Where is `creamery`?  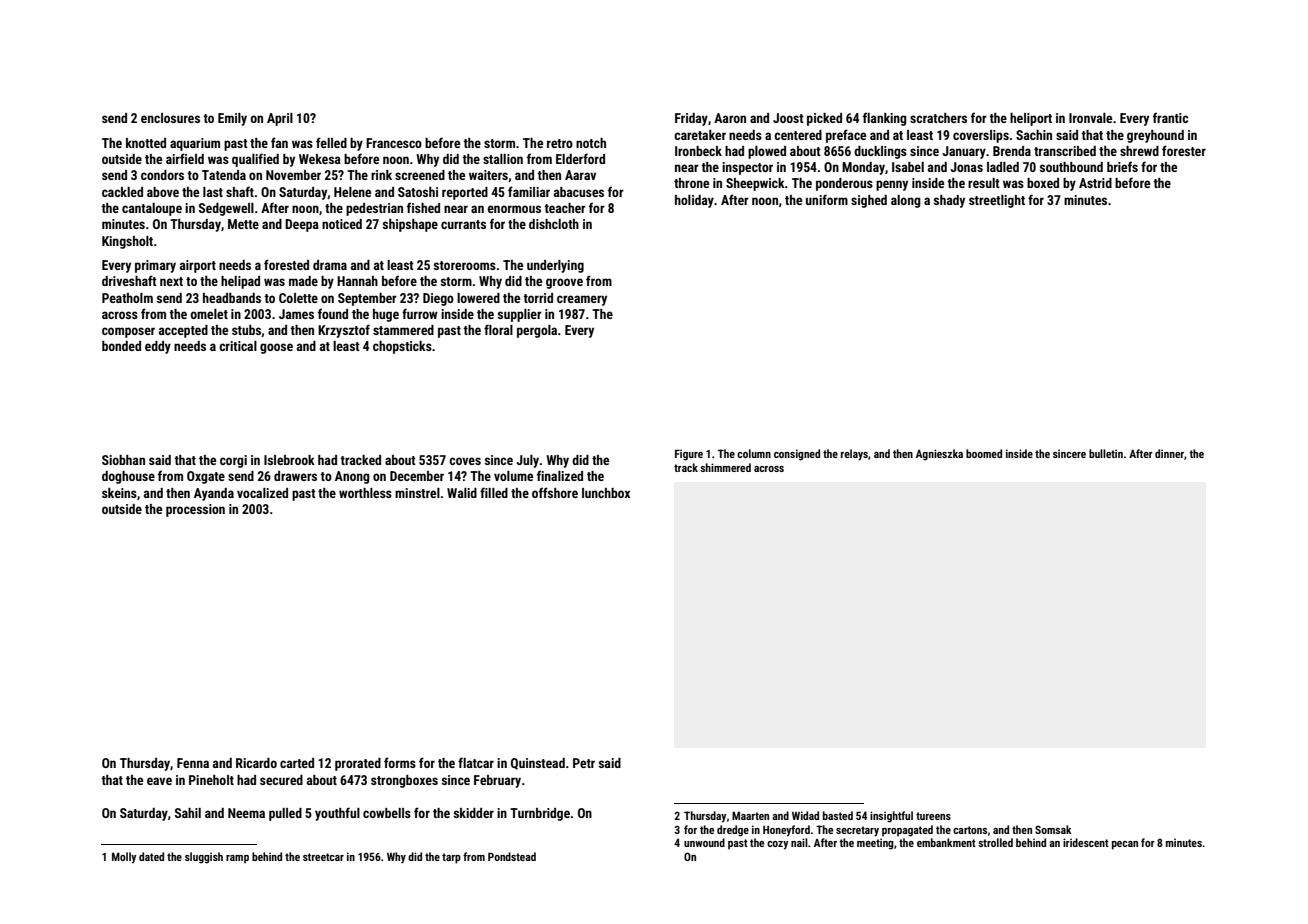
creamery is located at coordinates (582, 300).
